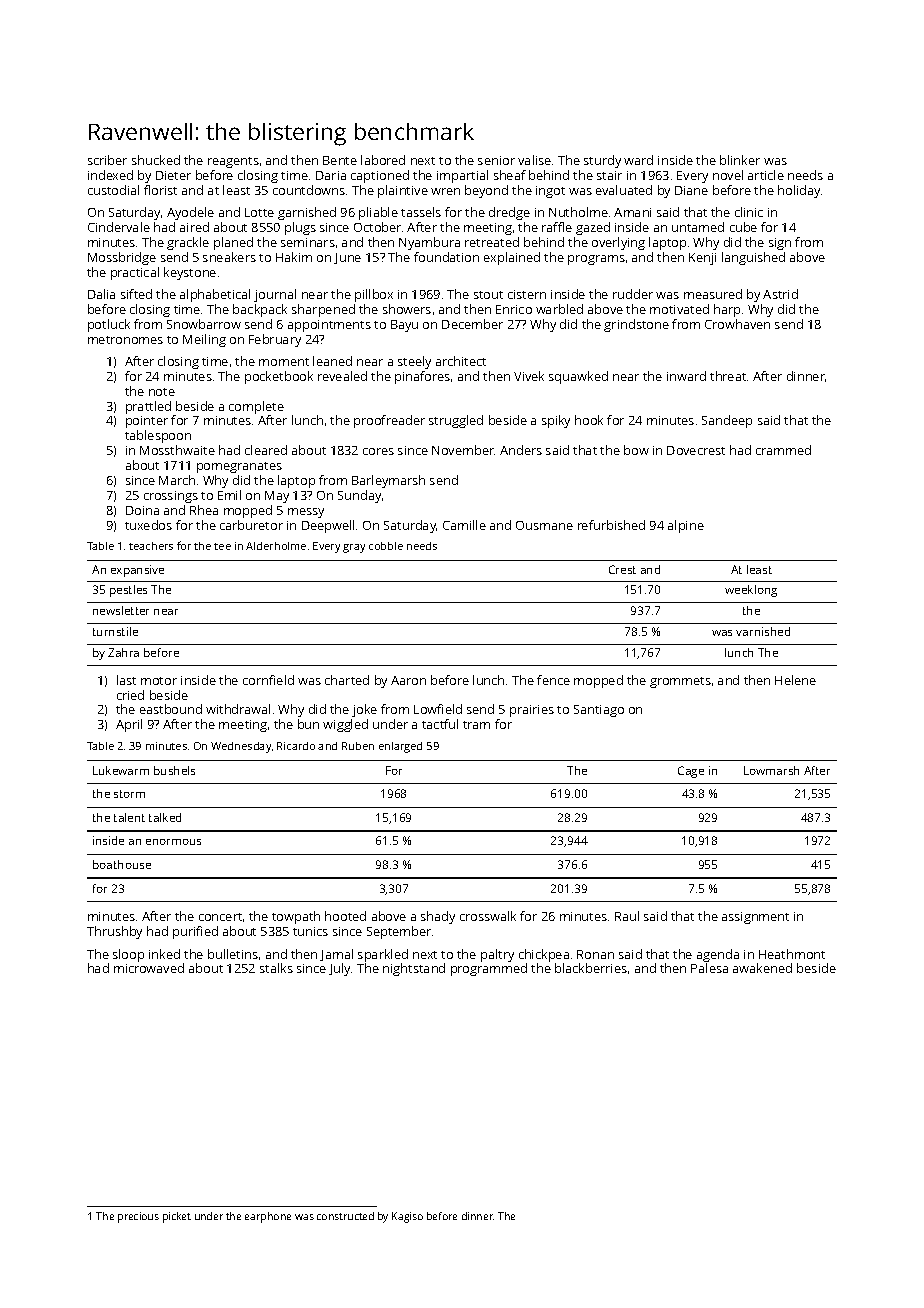 This document has height=1308, width=924. I want to click on Lowmarsh, so click(771, 770).
